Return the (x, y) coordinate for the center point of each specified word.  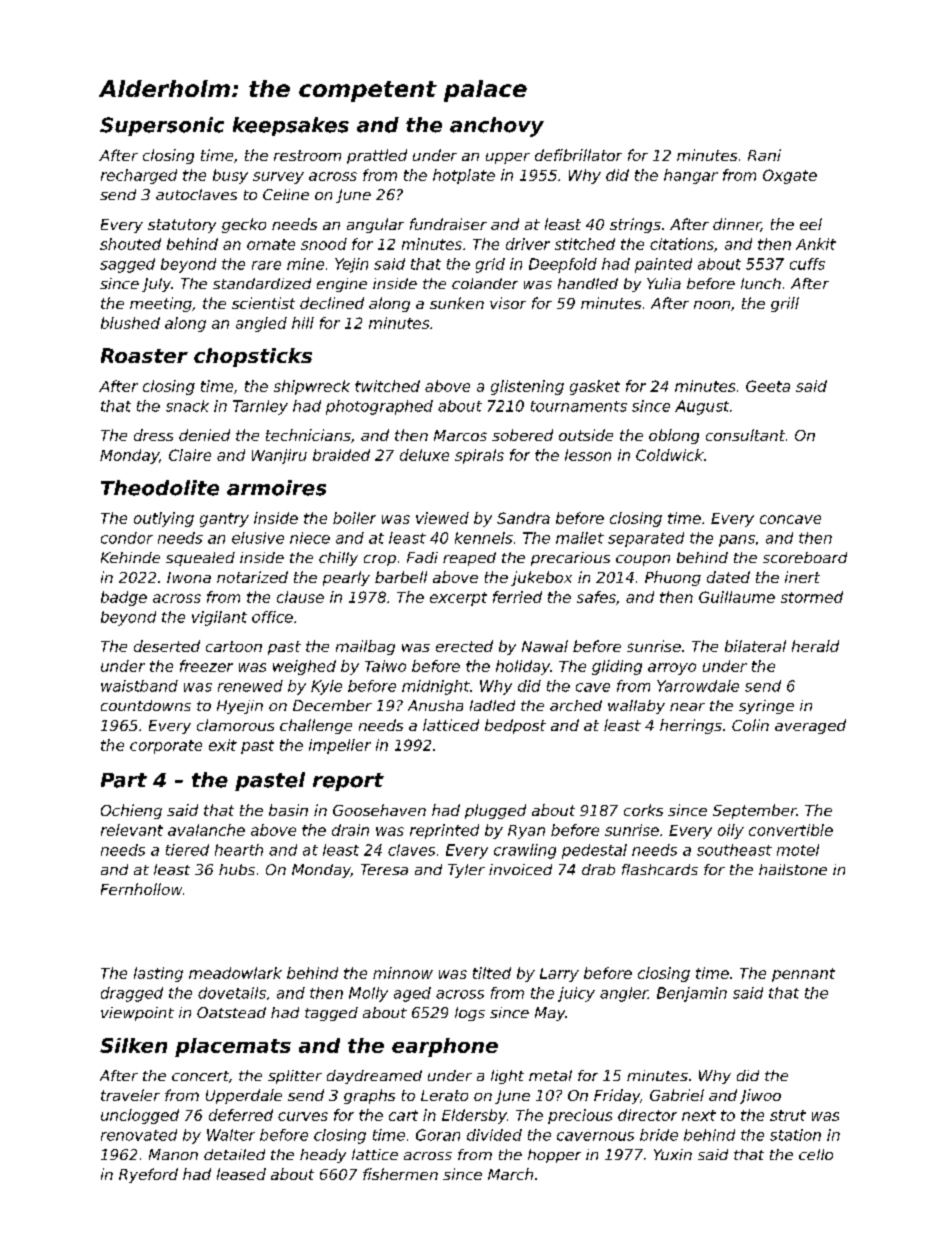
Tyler (466, 871)
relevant (132, 830)
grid (490, 265)
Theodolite (160, 488)
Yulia (664, 283)
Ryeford (148, 1175)
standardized (262, 283)
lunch (761, 283)
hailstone (793, 869)
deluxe (424, 455)
